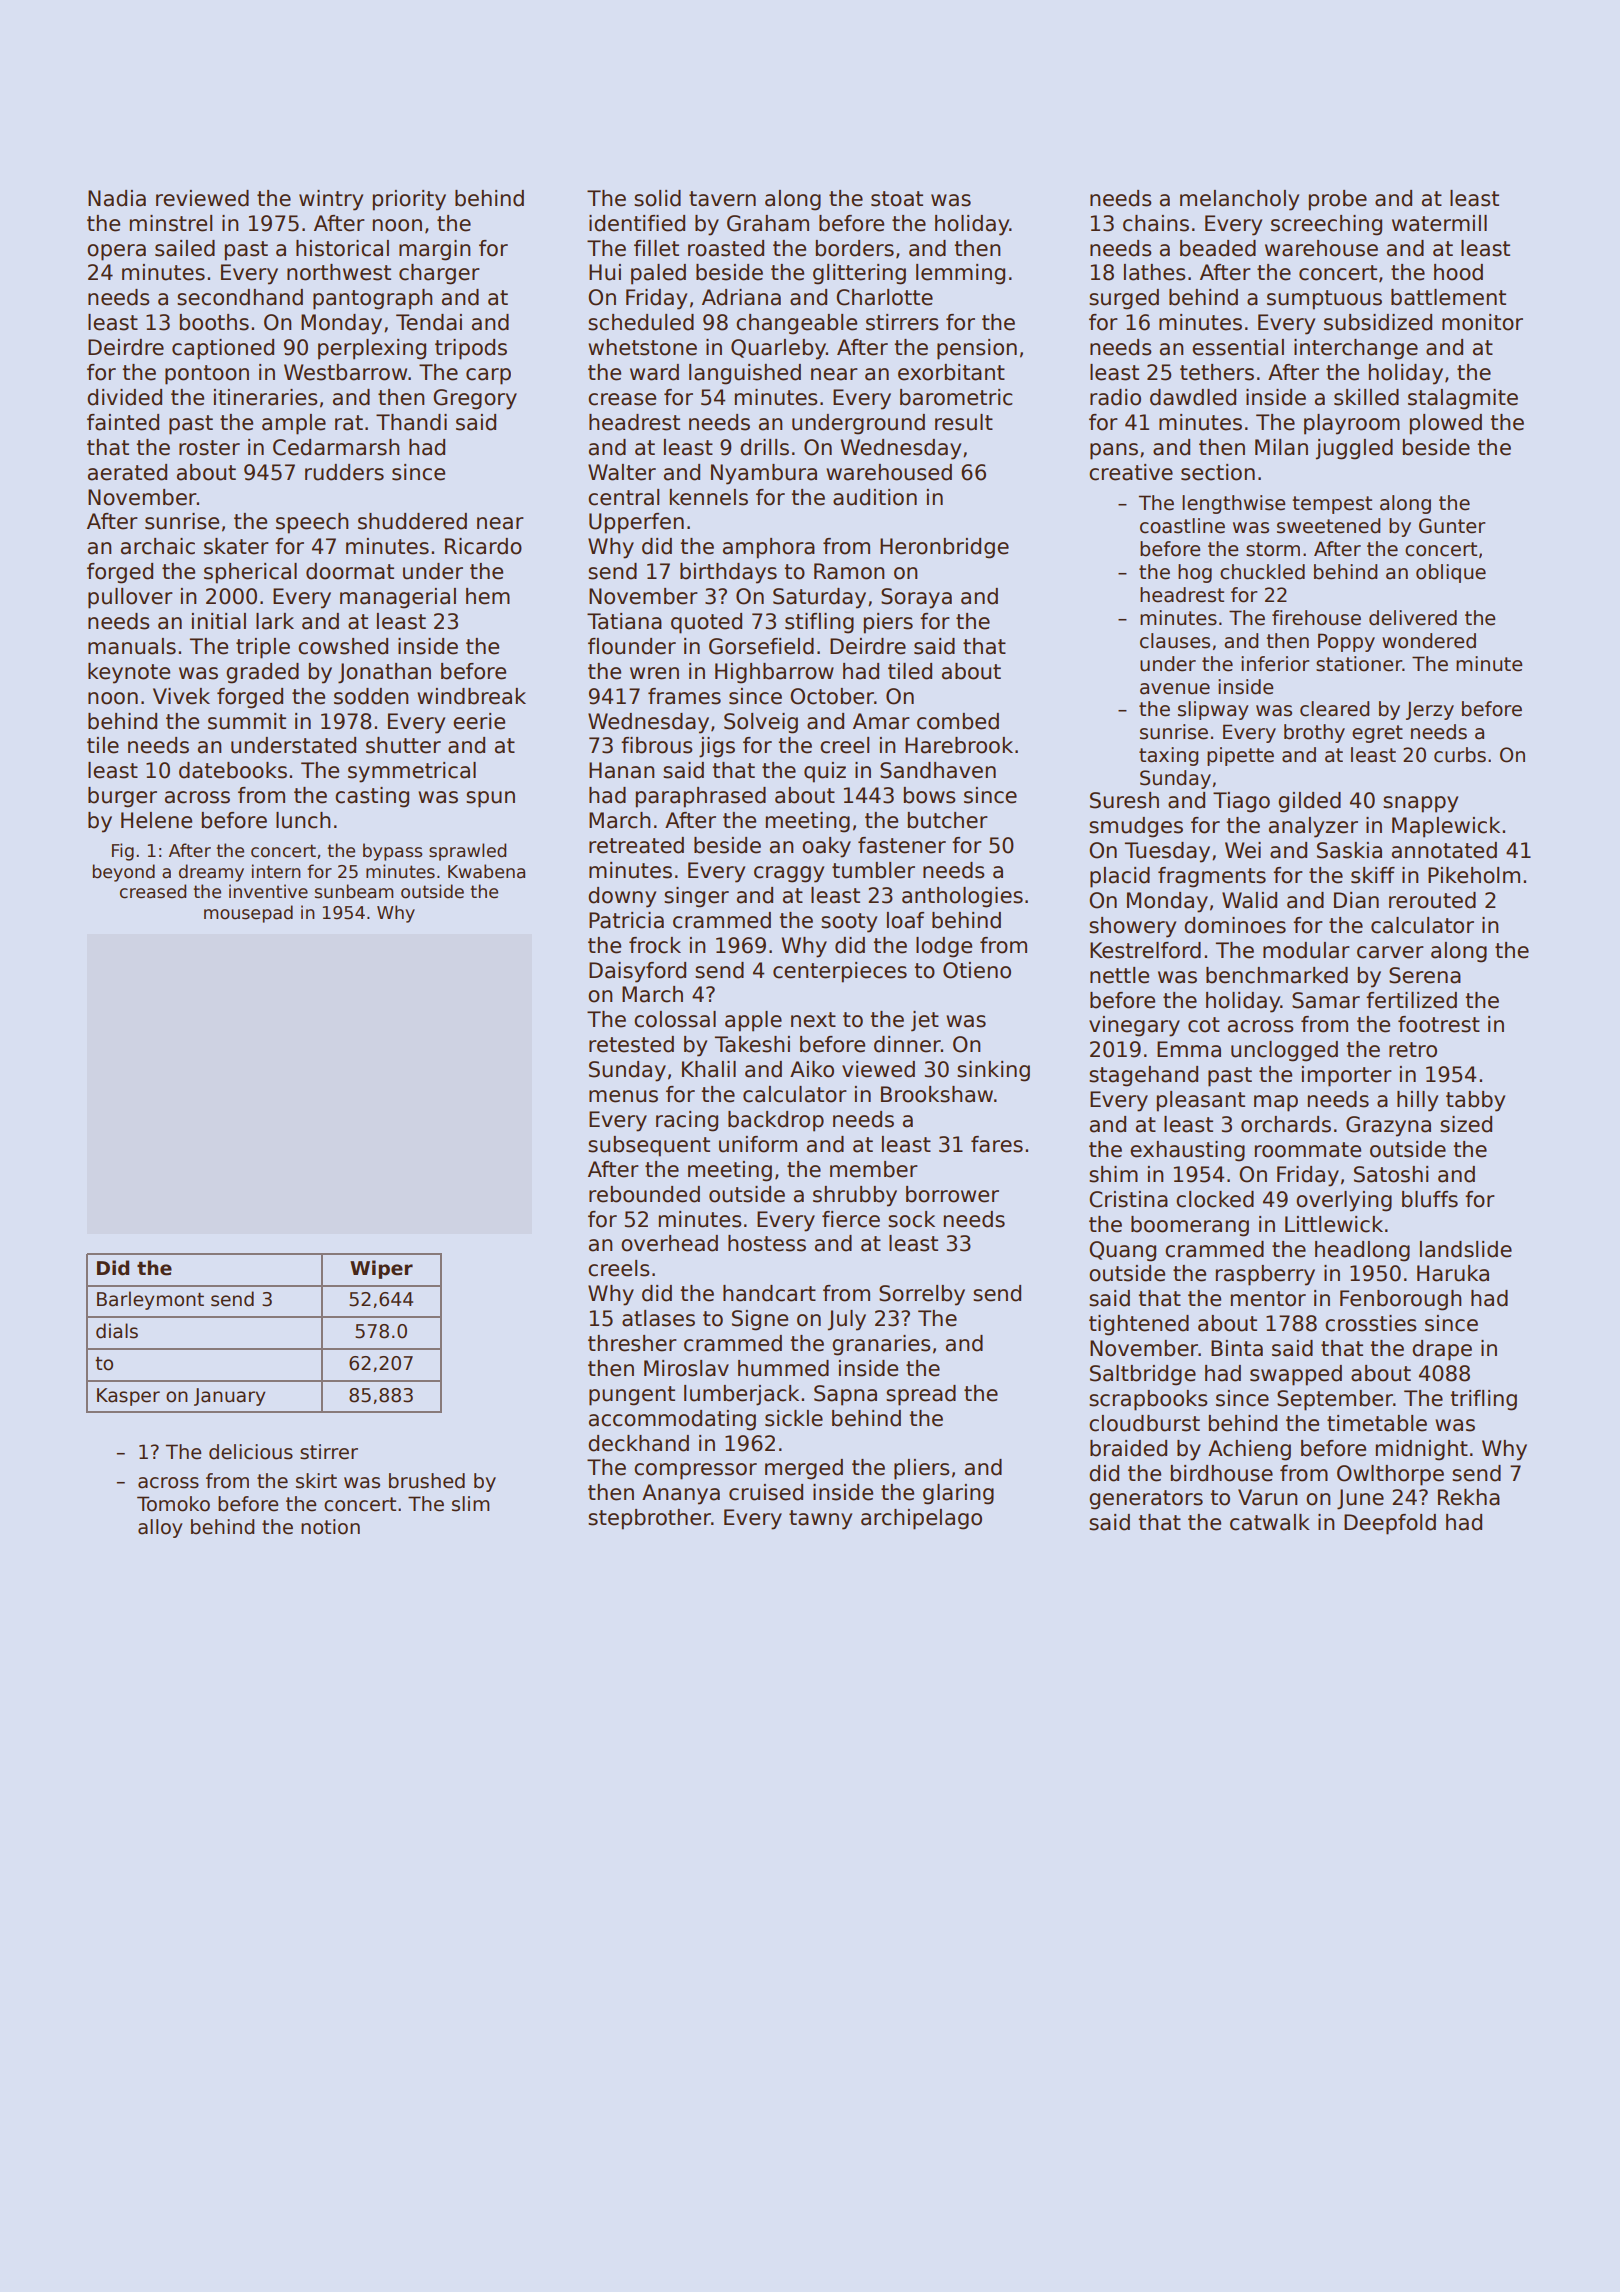 This screenshot has height=2292, width=1620. Describe the element at coordinates (1430, 710) in the screenshot. I see `Jerzy` at that location.
